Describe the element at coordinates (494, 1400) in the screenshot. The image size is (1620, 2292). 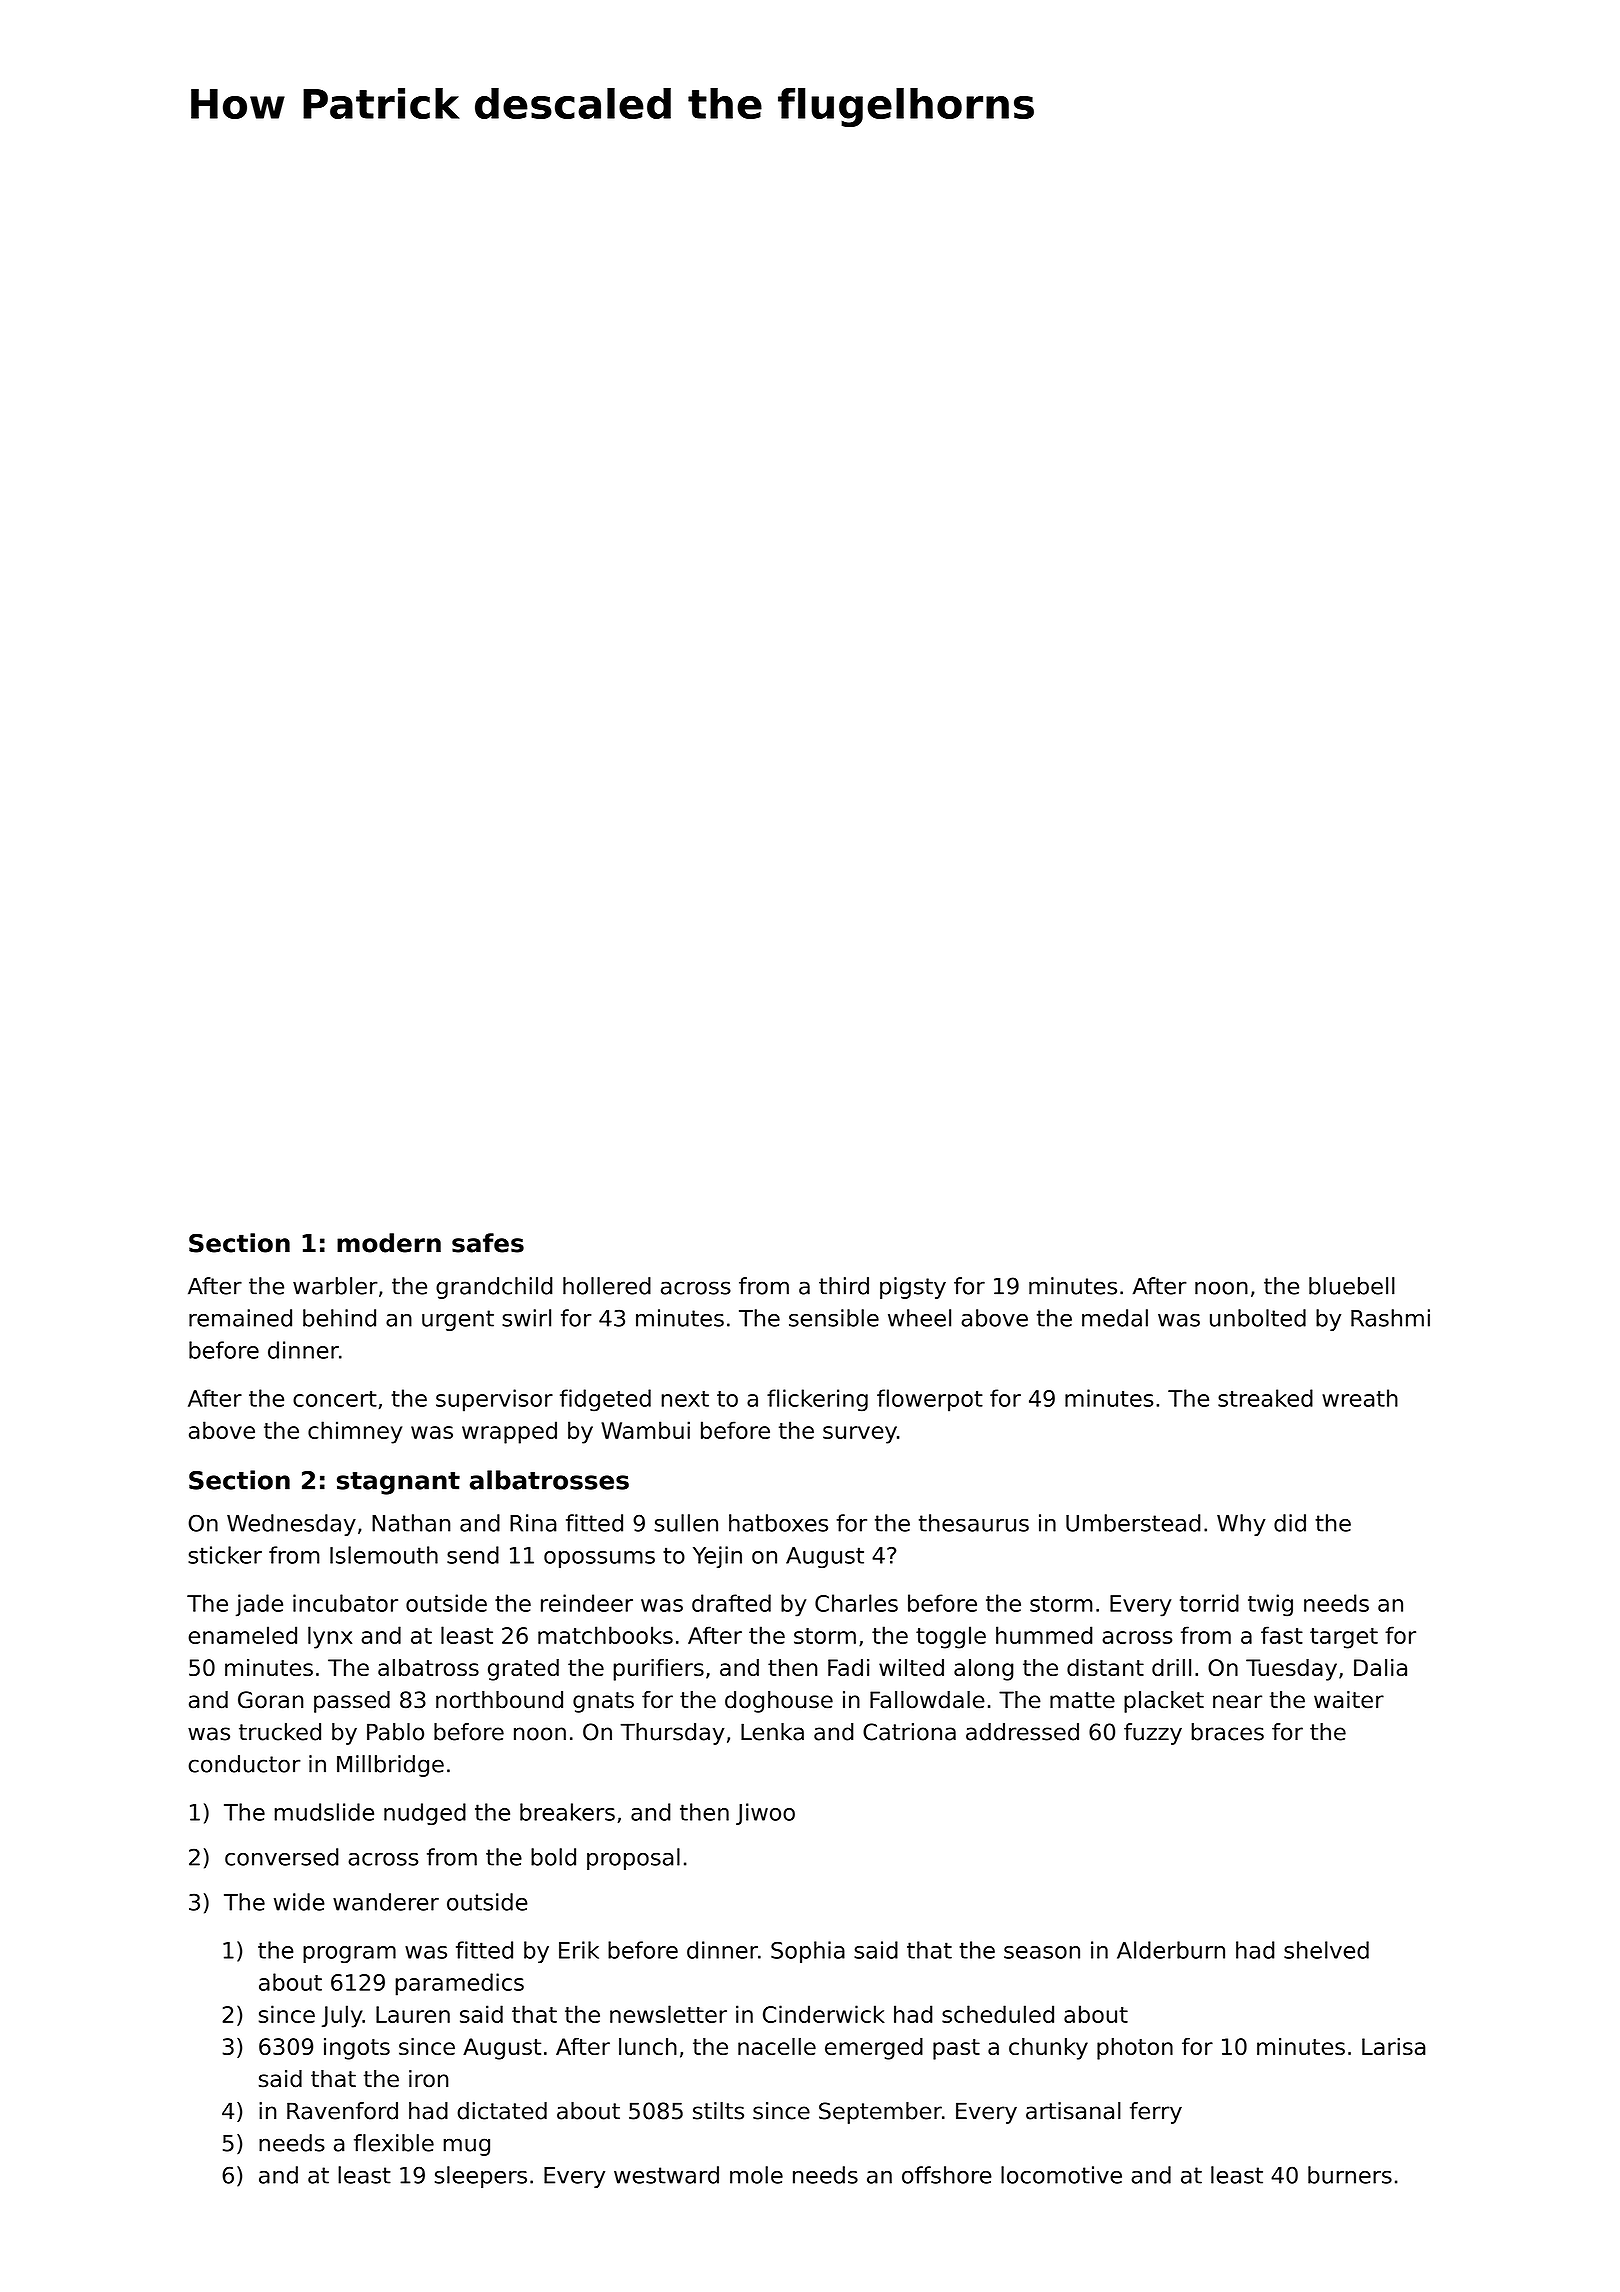
I see `supervisor` at that location.
